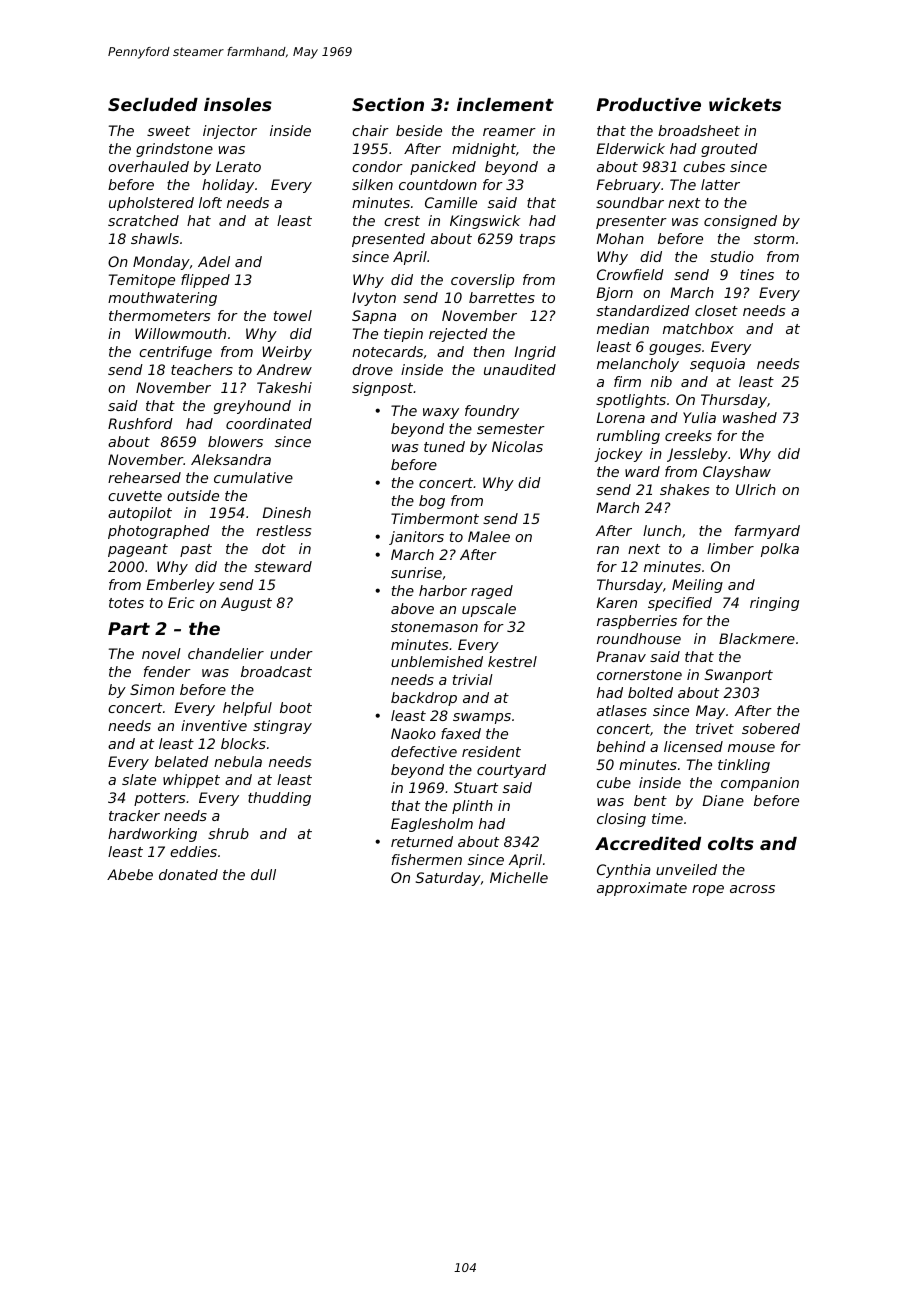  I want to click on Productive, so click(648, 104).
